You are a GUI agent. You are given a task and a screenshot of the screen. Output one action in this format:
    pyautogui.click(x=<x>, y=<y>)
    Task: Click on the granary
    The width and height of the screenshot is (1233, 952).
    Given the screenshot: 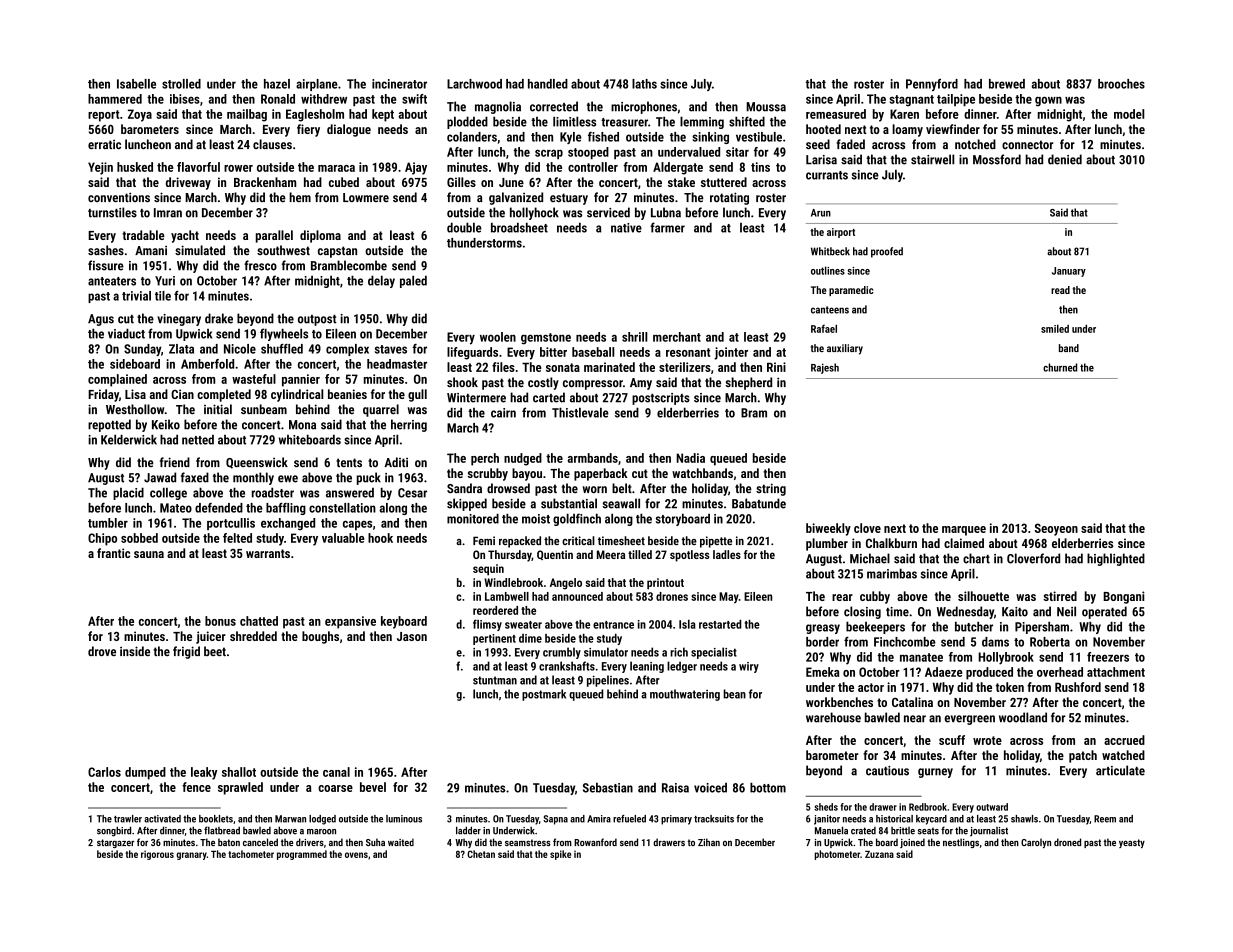 What is the action you would take?
    pyautogui.click(x=191, y=856)
